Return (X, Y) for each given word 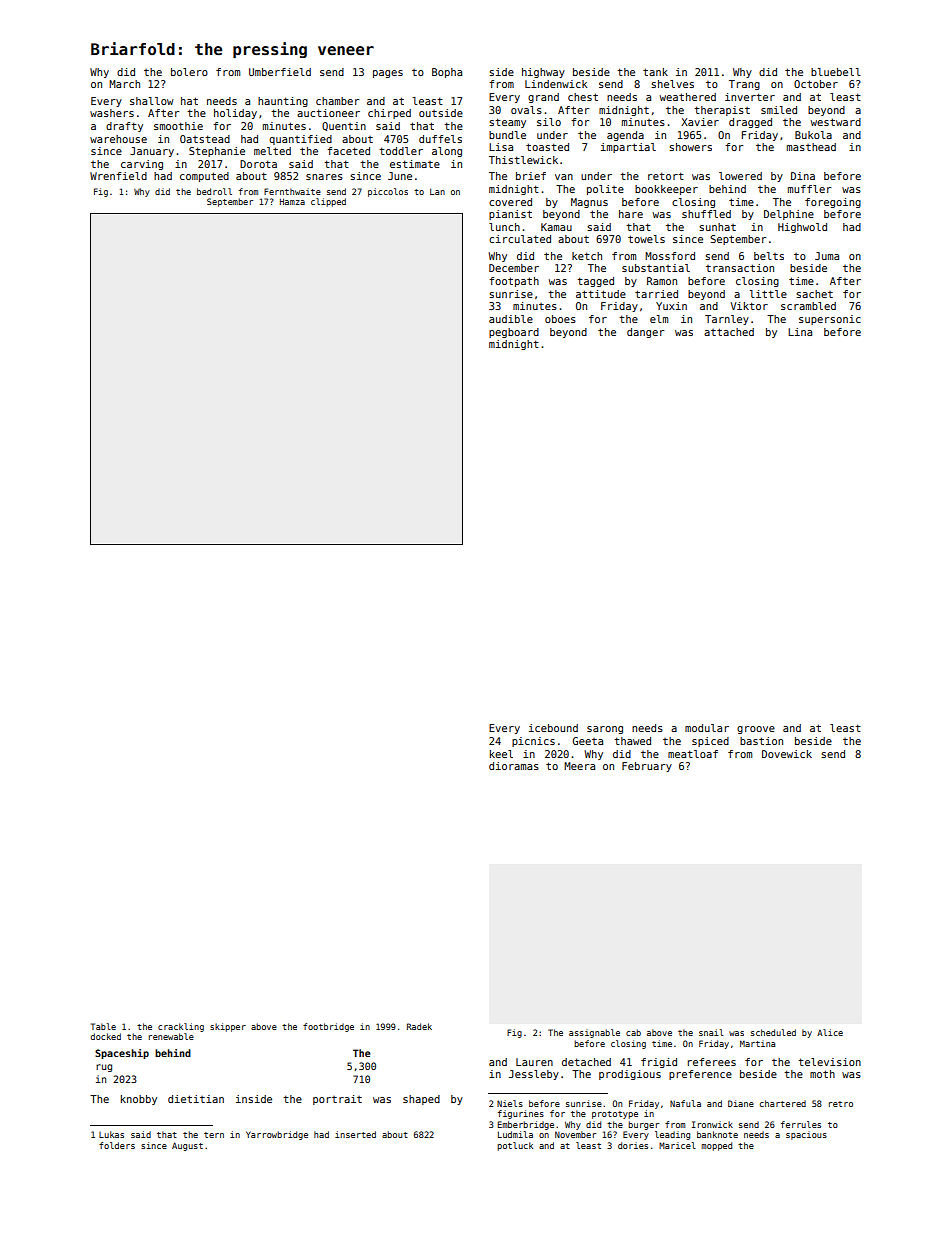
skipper (228, 1027)
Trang (744, 85)
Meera (579, 766)
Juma (827, 256)
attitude (601, 294)
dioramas (514, 766)
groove (756, 730)
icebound (553, 728)
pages (388, 74)
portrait (337, 1100)
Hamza (292, 202)
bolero (189, 72)
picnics (533, 742)
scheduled (773, 1032)
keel (501, 754)
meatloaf (693, 754)
